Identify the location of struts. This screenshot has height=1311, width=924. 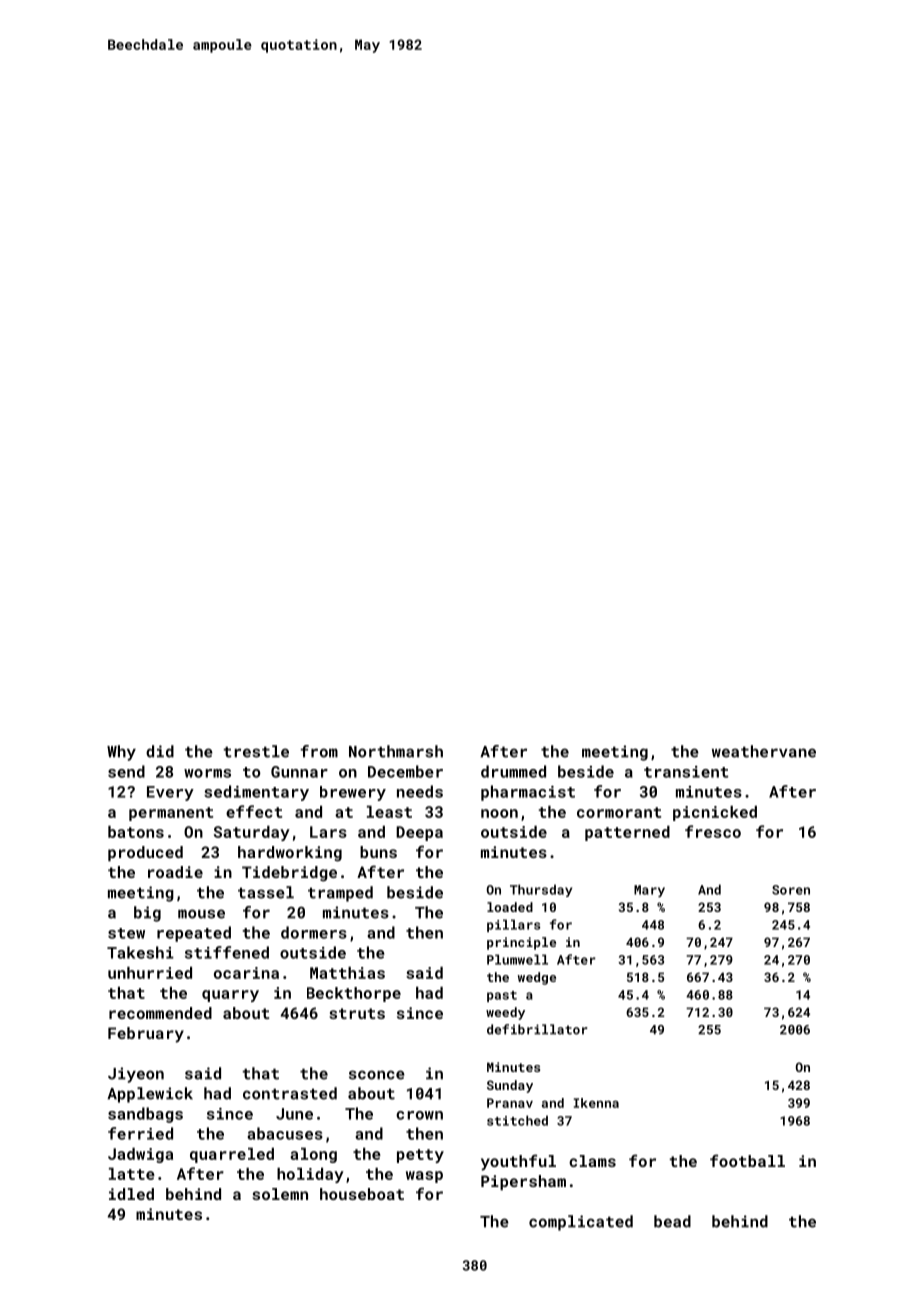
(357, 1013).
